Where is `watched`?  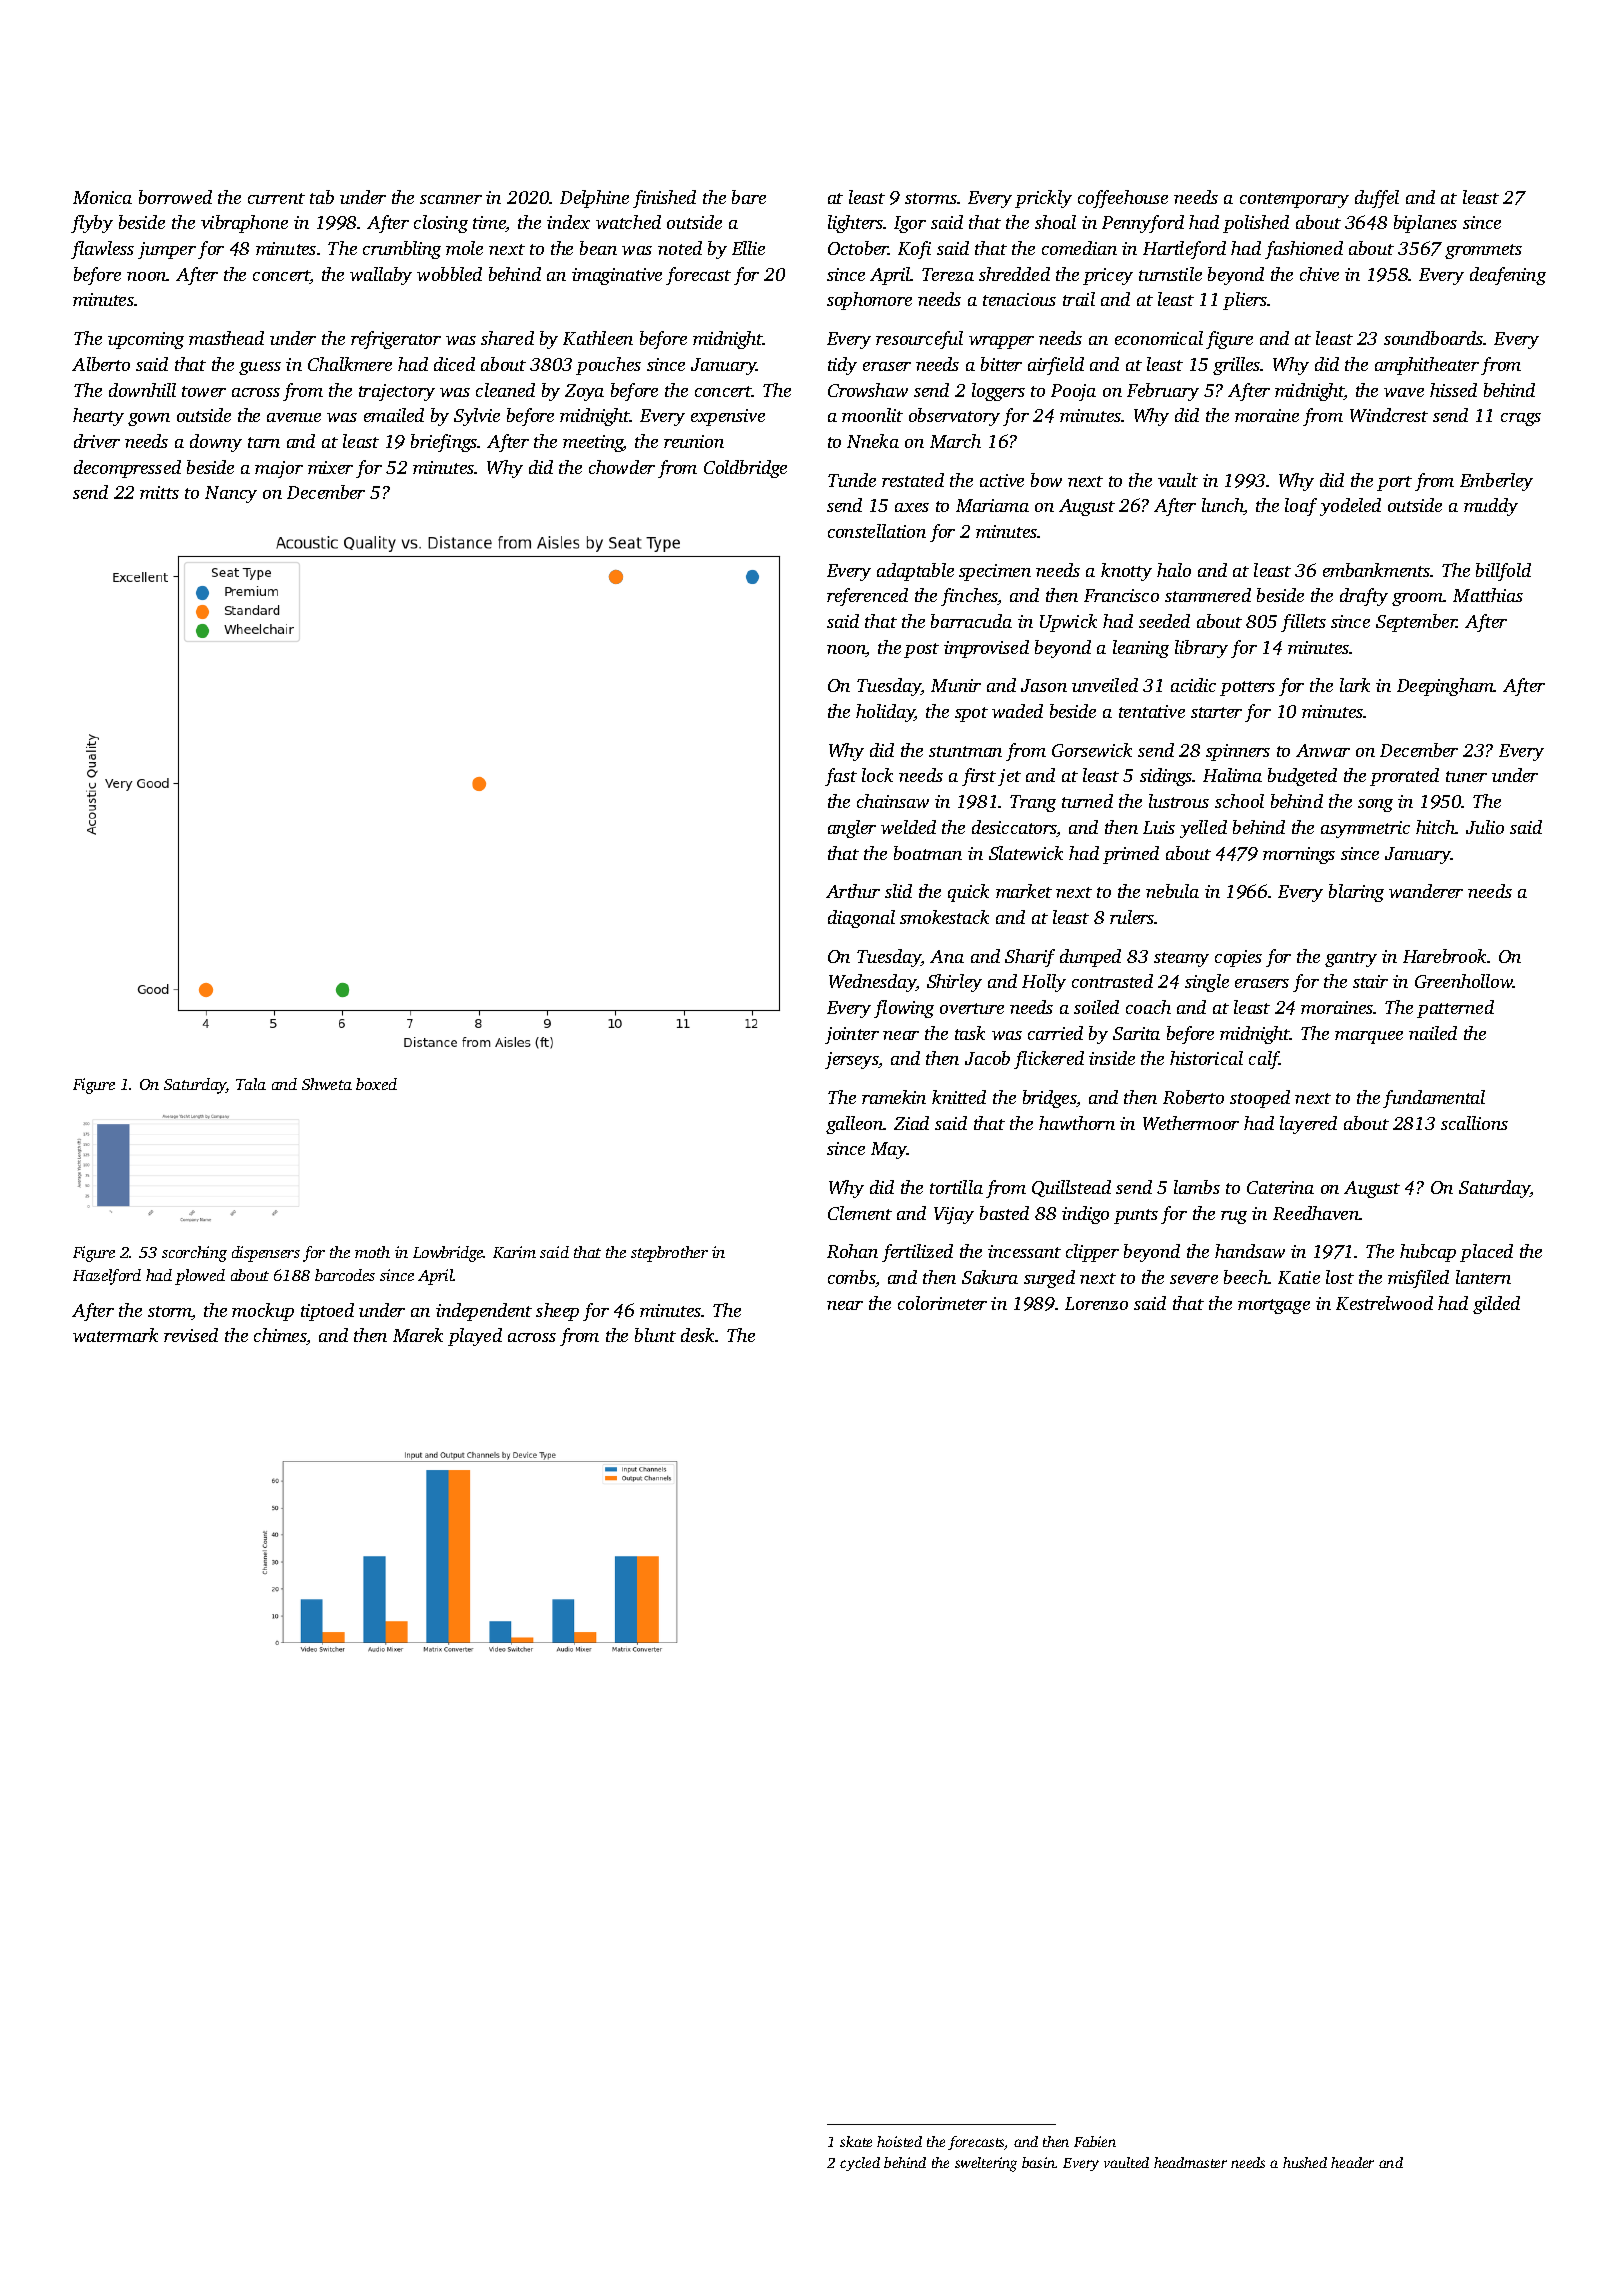 watched is located at coordinates (628, 222).
